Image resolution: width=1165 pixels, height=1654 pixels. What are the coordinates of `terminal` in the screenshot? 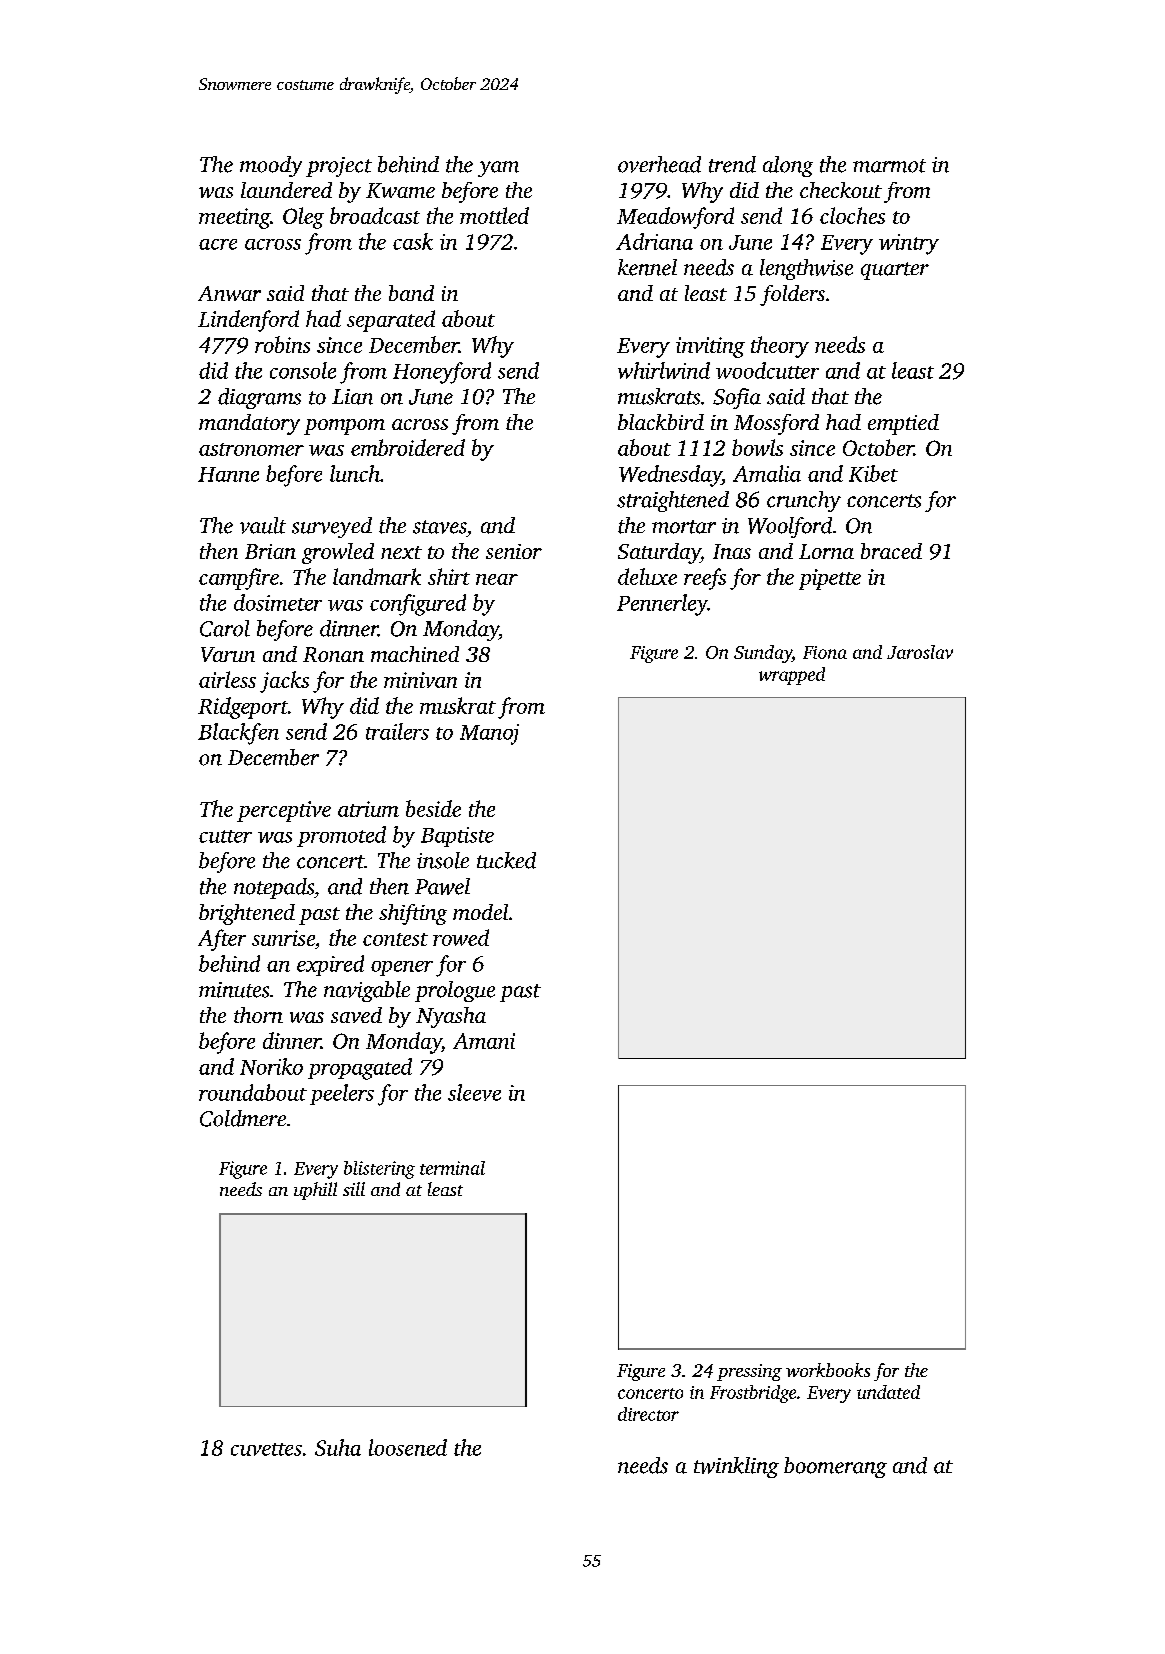 It's located at (452, 1168).
